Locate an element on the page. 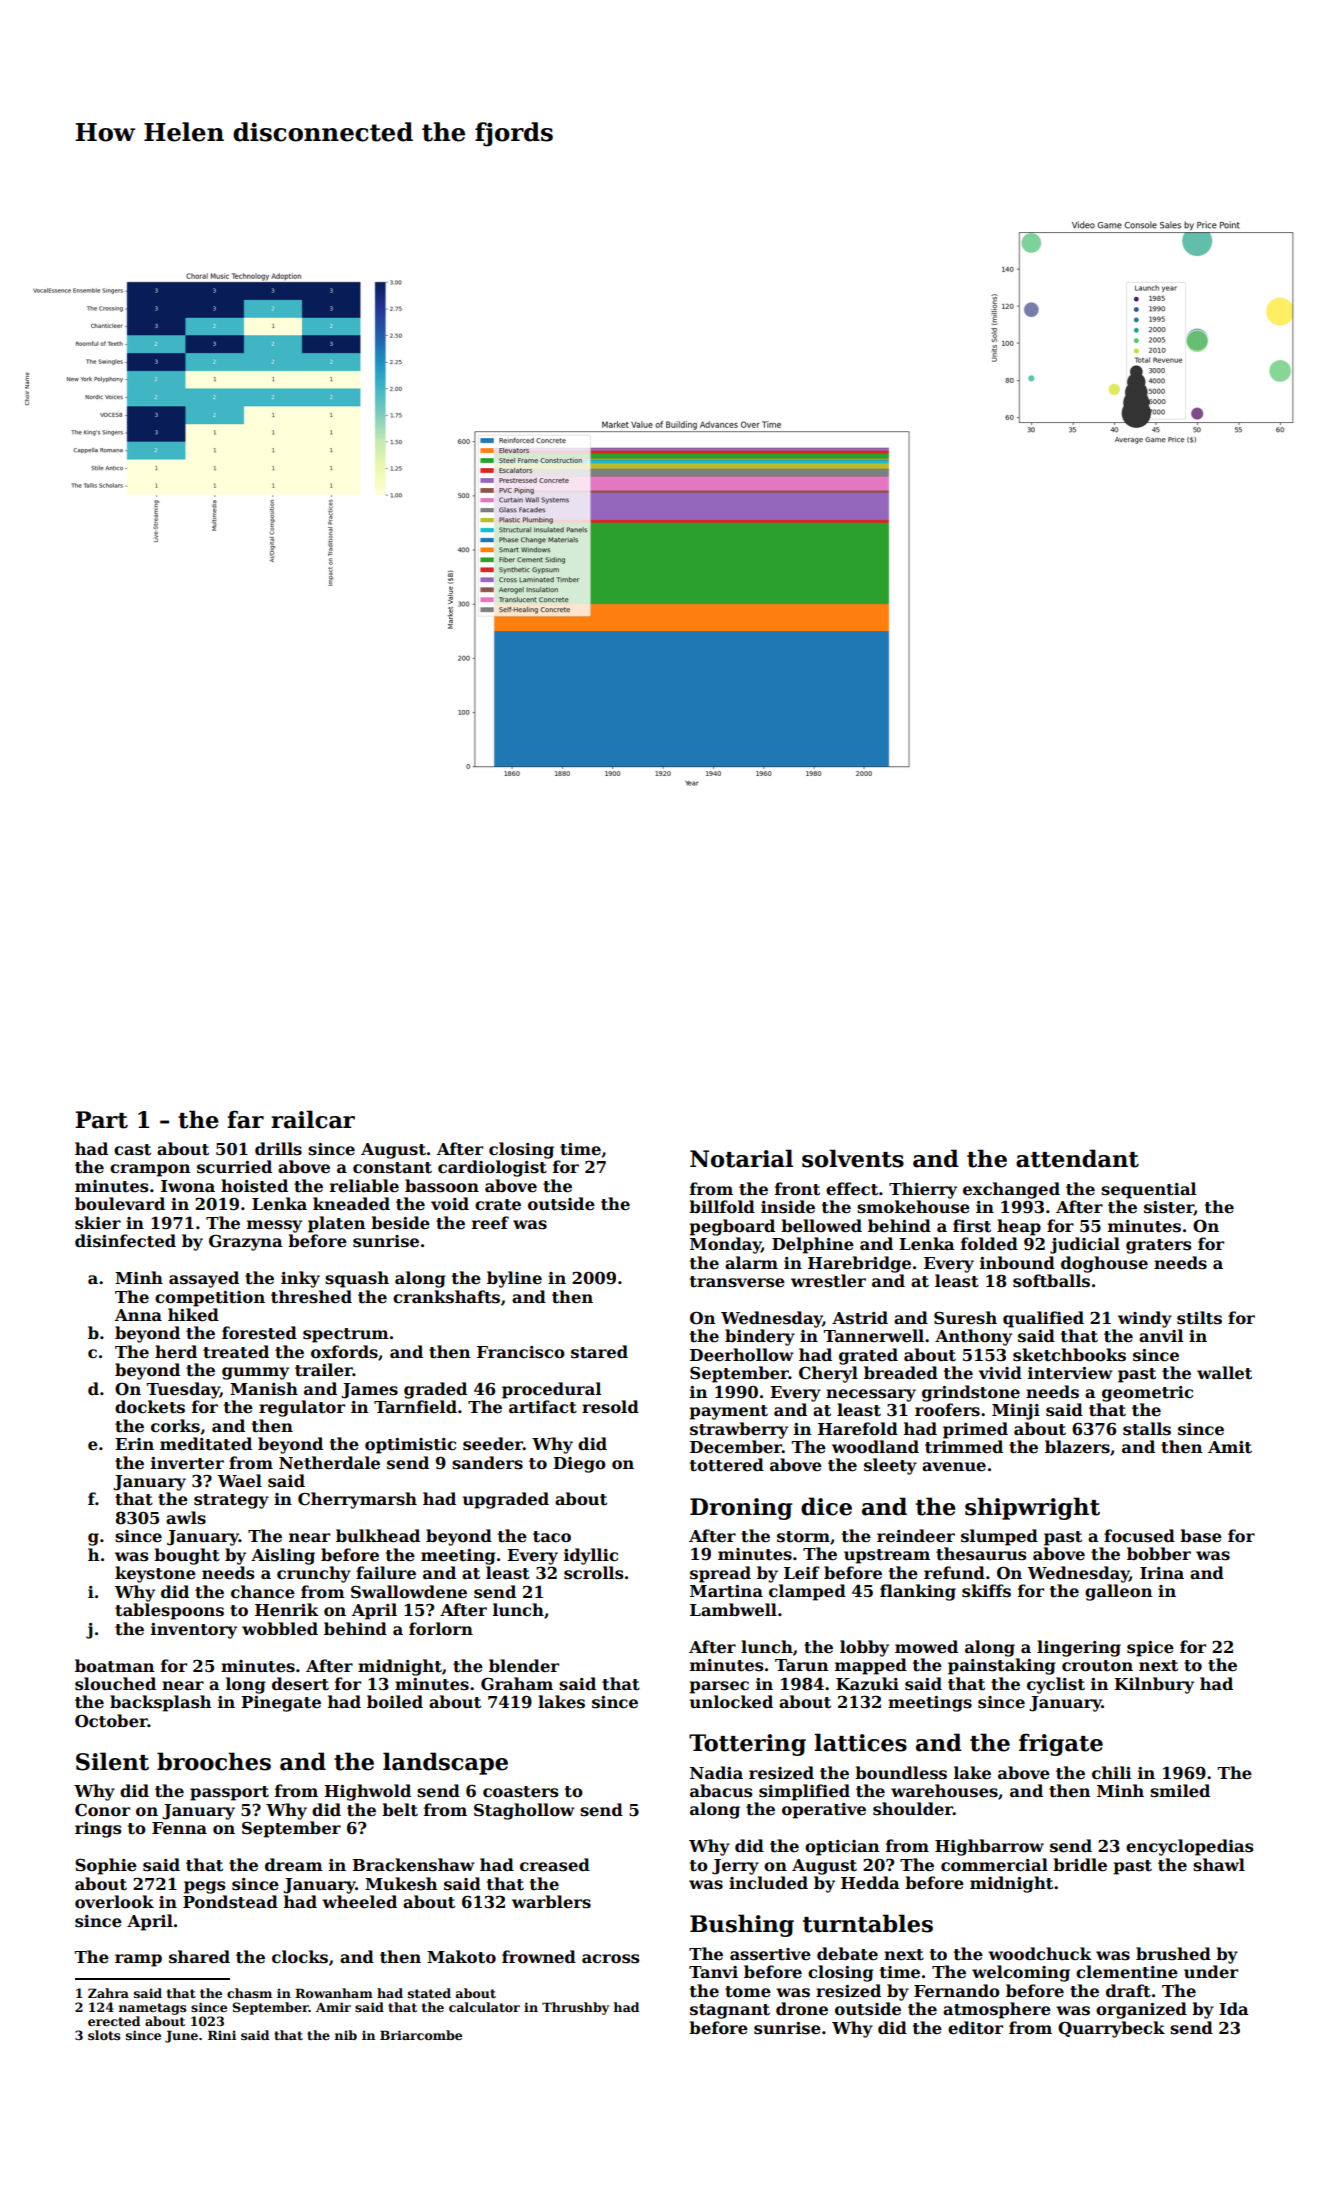 Image resolution: width=1332 pixels, height=2194 pixels. Notarial is located at coordinates (741, 1158).
